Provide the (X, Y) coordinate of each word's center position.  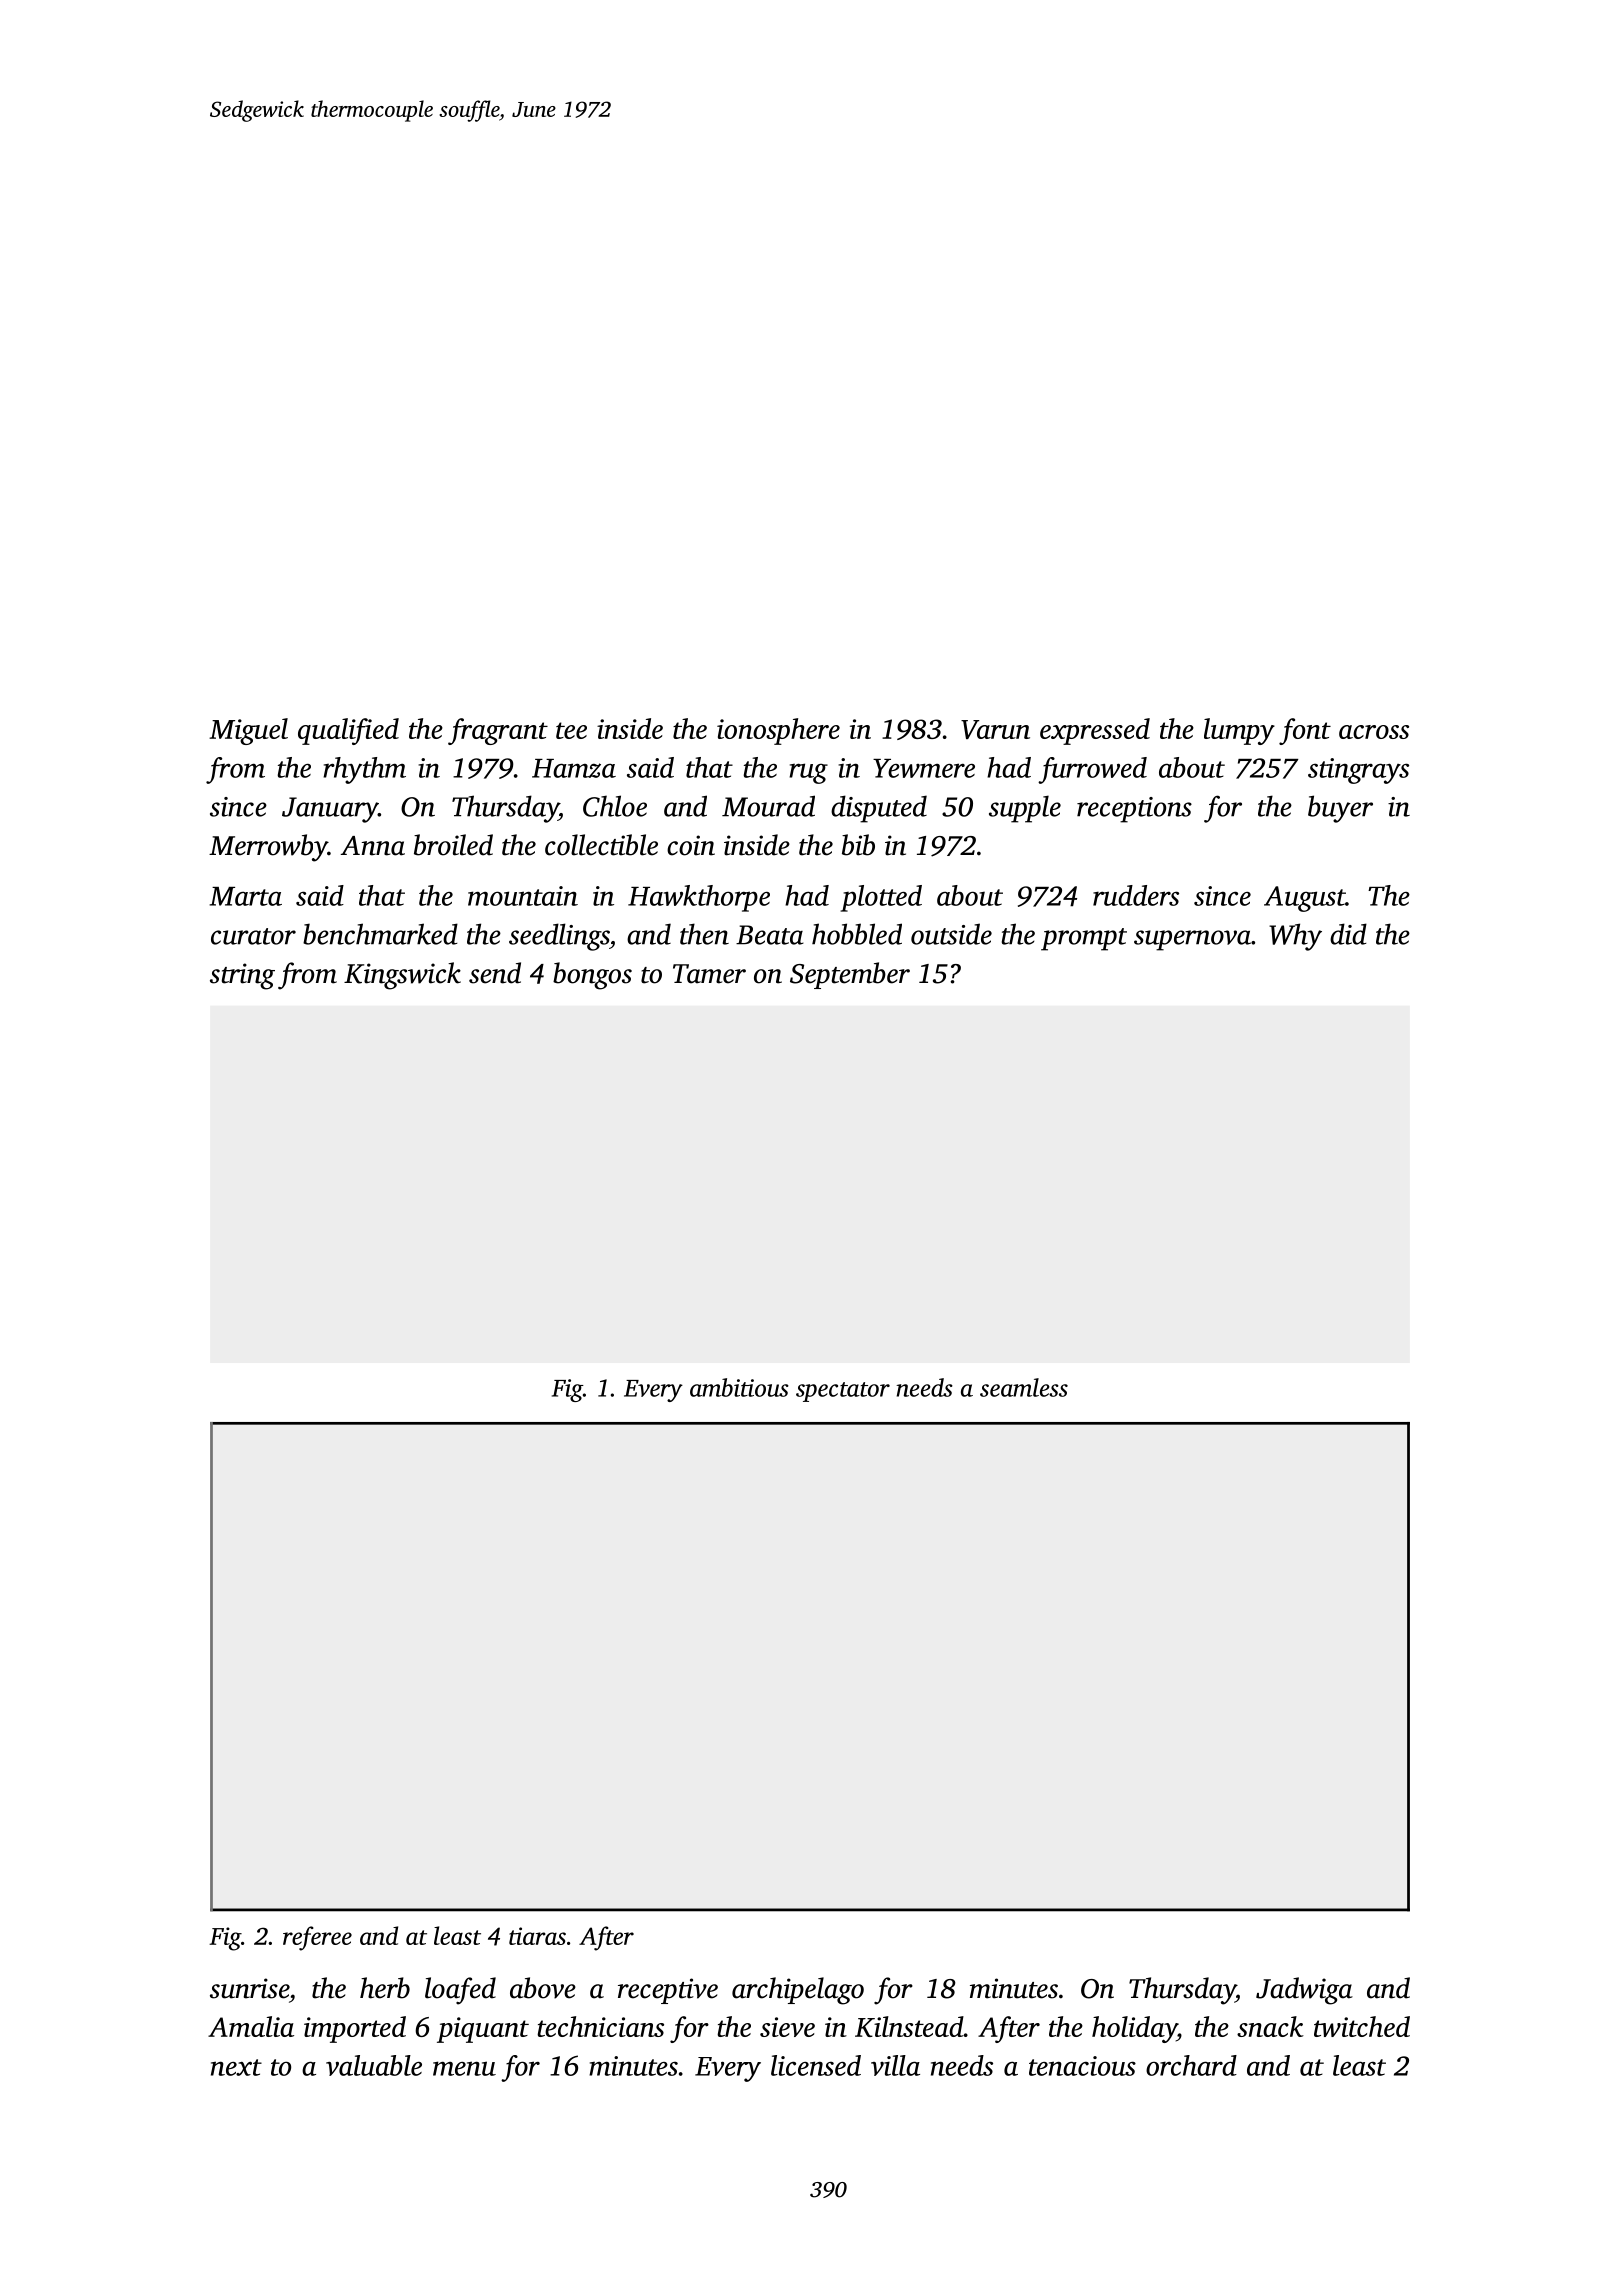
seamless (1024, 1387)
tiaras (537, 1936)
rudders (1136, 895)
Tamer (709, 974)
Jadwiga (1304, 1991)
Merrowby (268, 848)
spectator (843, 1392)
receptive (668, 1991)
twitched (1362, 2026)
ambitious (739, 1387)
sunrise (249, 1988)
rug (808, 773)
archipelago (798, 1991)
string (242, 976)
